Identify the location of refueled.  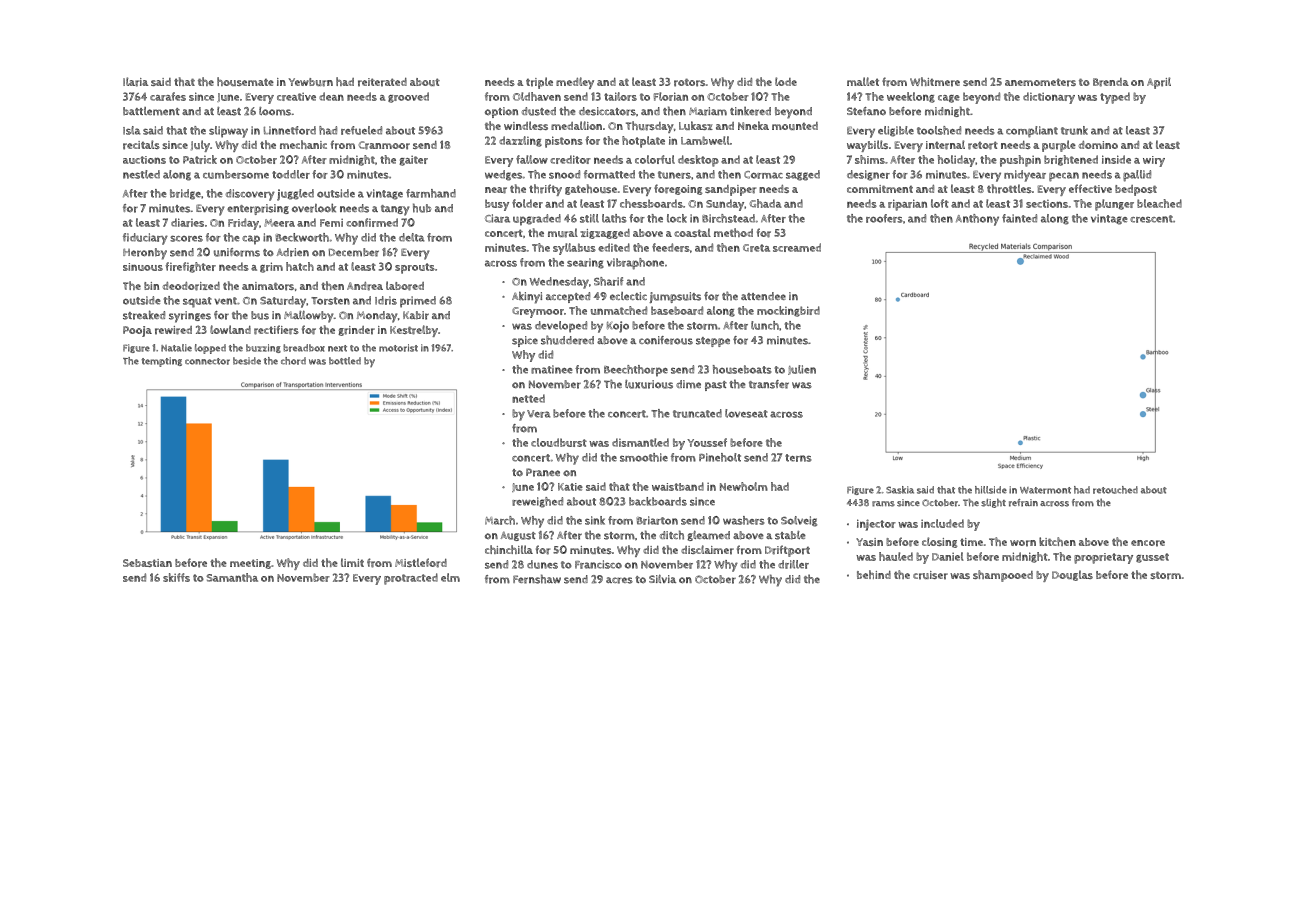
(361, 130).
